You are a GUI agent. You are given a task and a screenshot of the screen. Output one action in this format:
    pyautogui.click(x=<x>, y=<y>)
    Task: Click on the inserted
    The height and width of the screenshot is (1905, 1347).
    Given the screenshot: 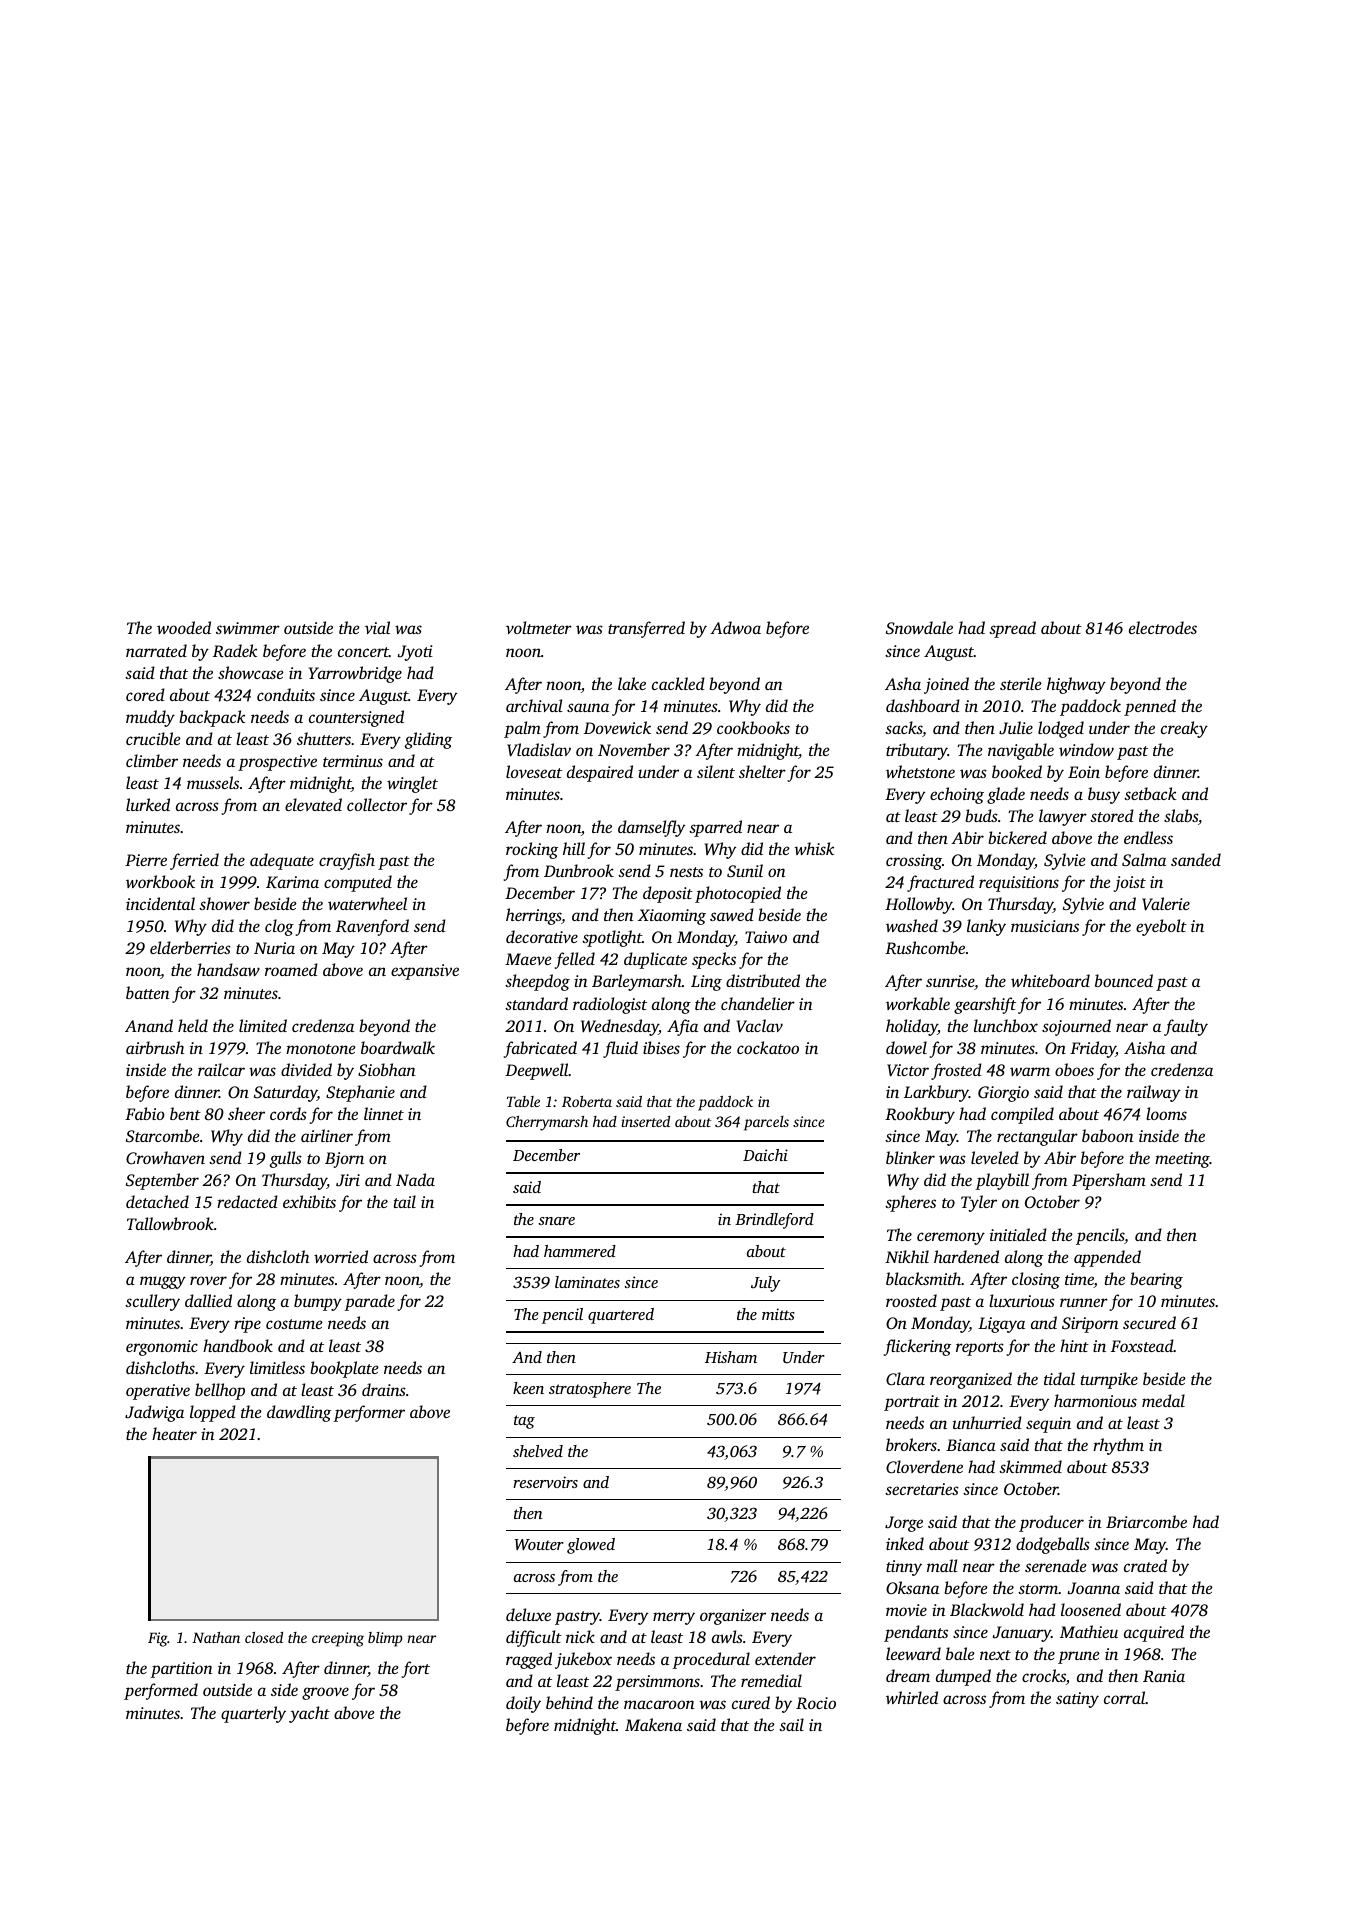 What is the action you would take?
    pyautogui.click(x=646, y=1121)
